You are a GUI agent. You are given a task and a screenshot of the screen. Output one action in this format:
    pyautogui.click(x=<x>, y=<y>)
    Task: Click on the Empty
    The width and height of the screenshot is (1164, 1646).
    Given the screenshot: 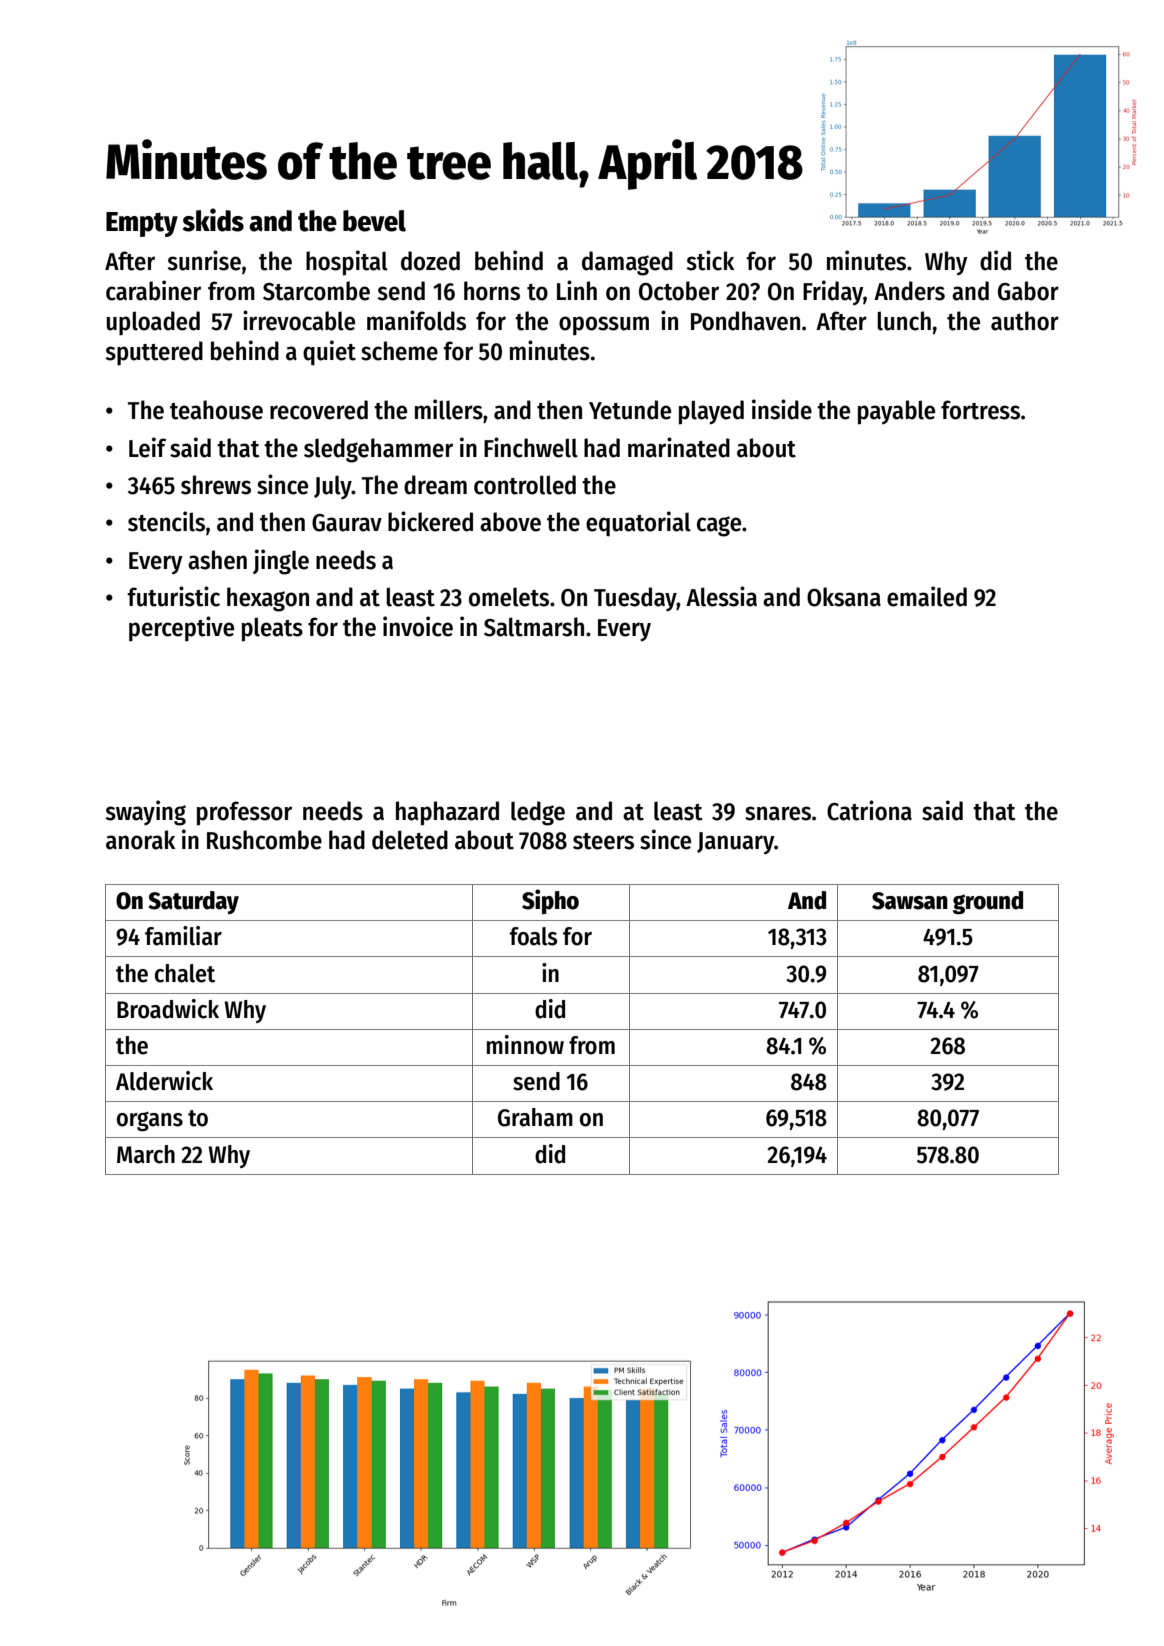 What is the action you would take?
    pyautogui.click(x=142, y=224)
